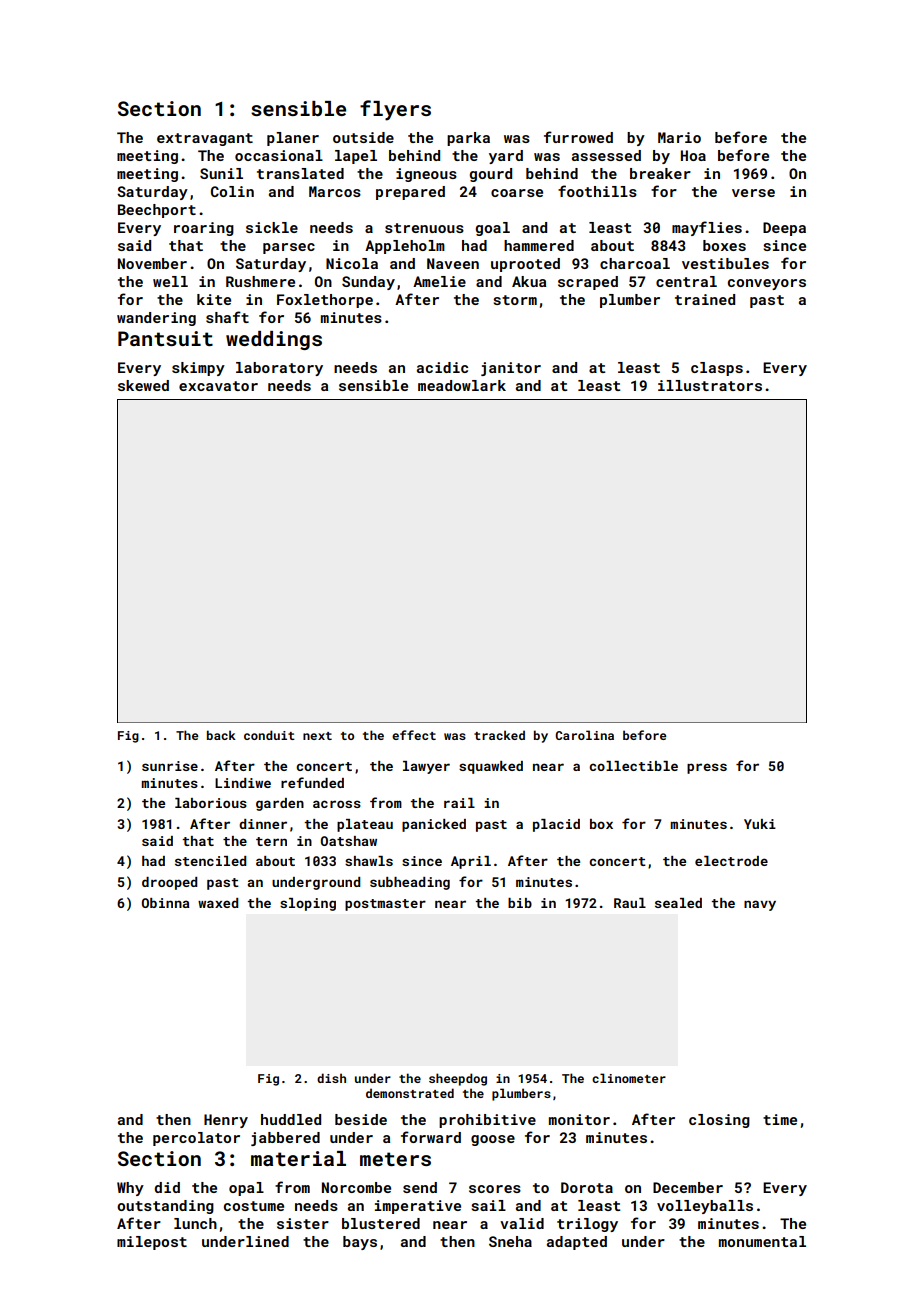 This screenshot has width=924, height=1308. What do you see at coordinates (633, 766) in the screenshot?
I see `collectible` at bounding box center [633, 766].
